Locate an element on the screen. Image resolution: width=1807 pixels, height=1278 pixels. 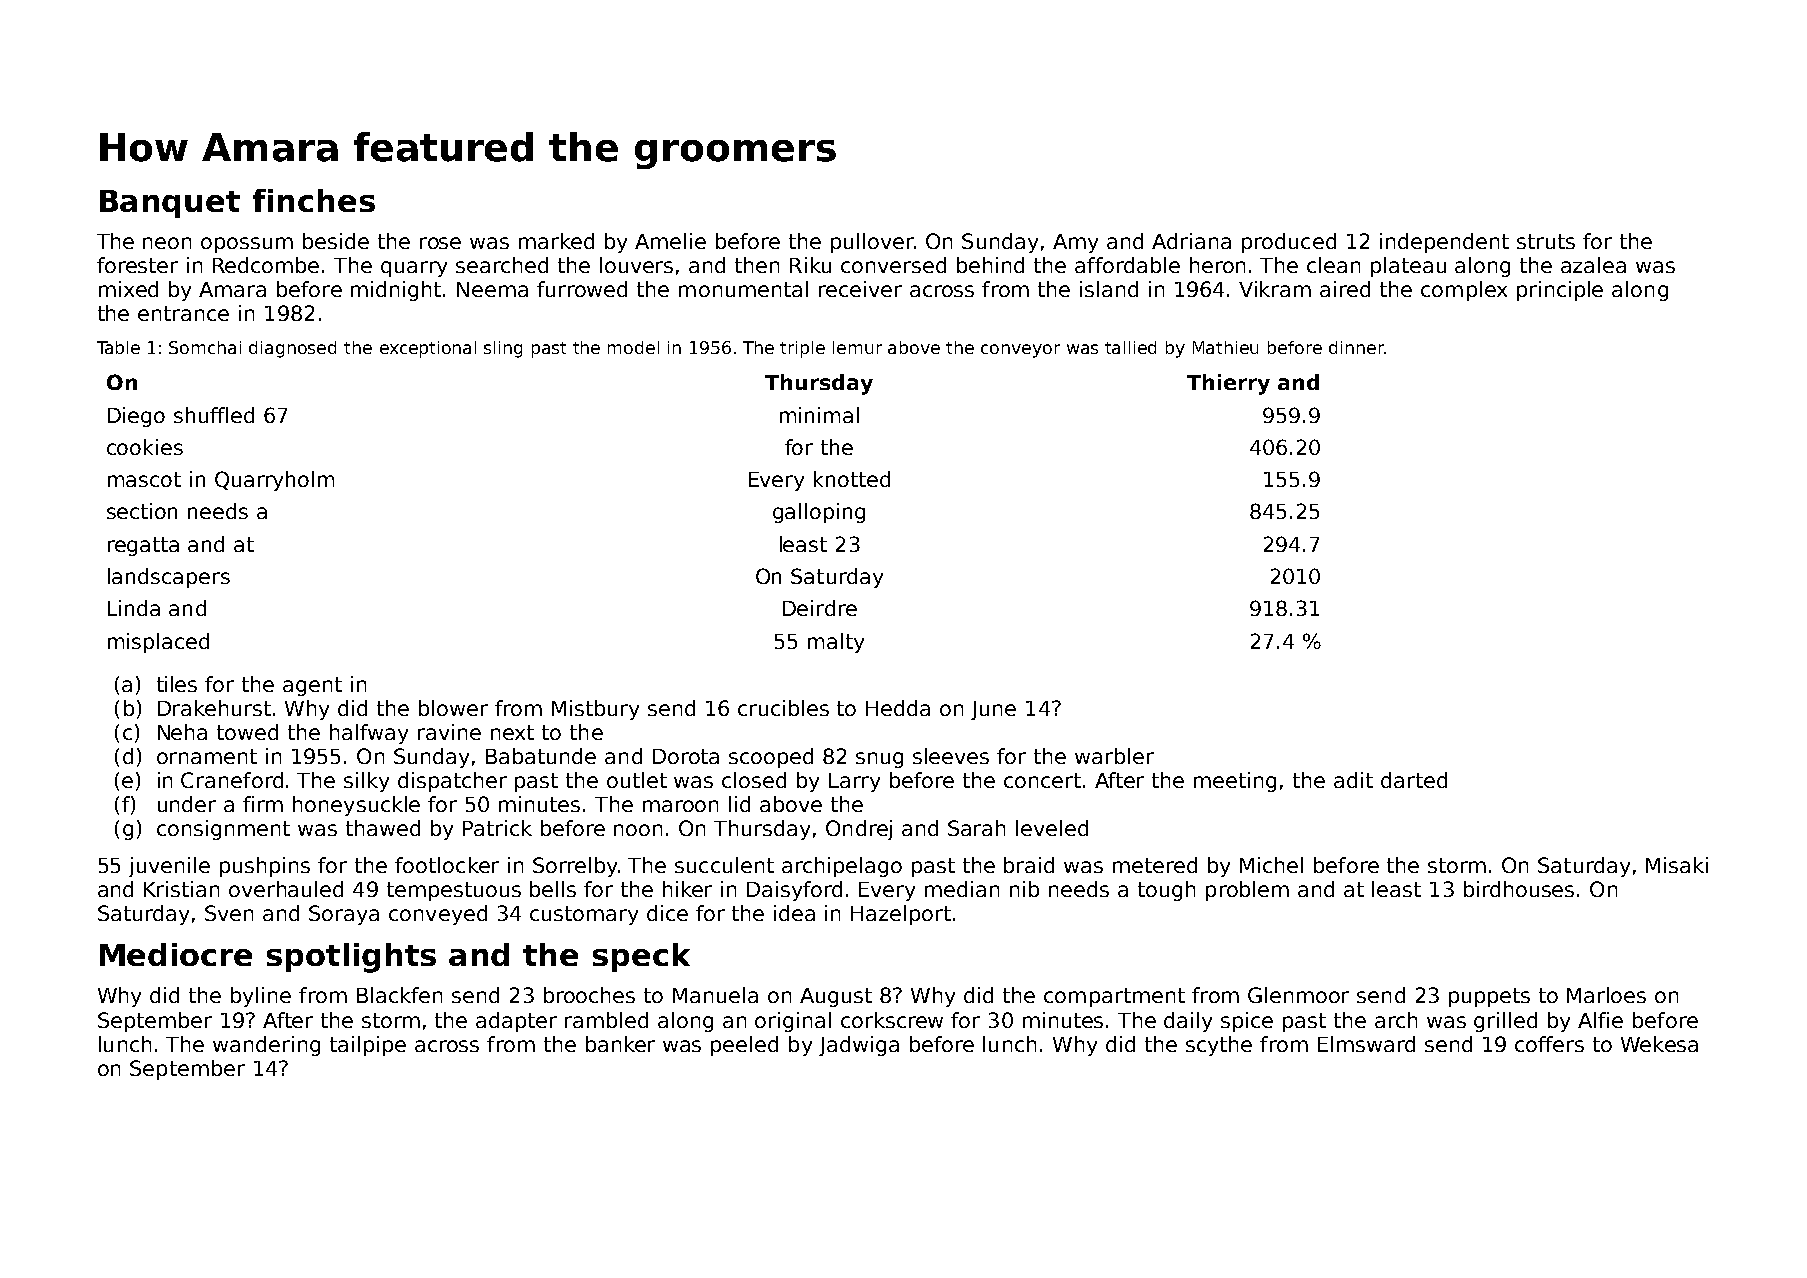
azalea is located at coordinates (1593, 265).
